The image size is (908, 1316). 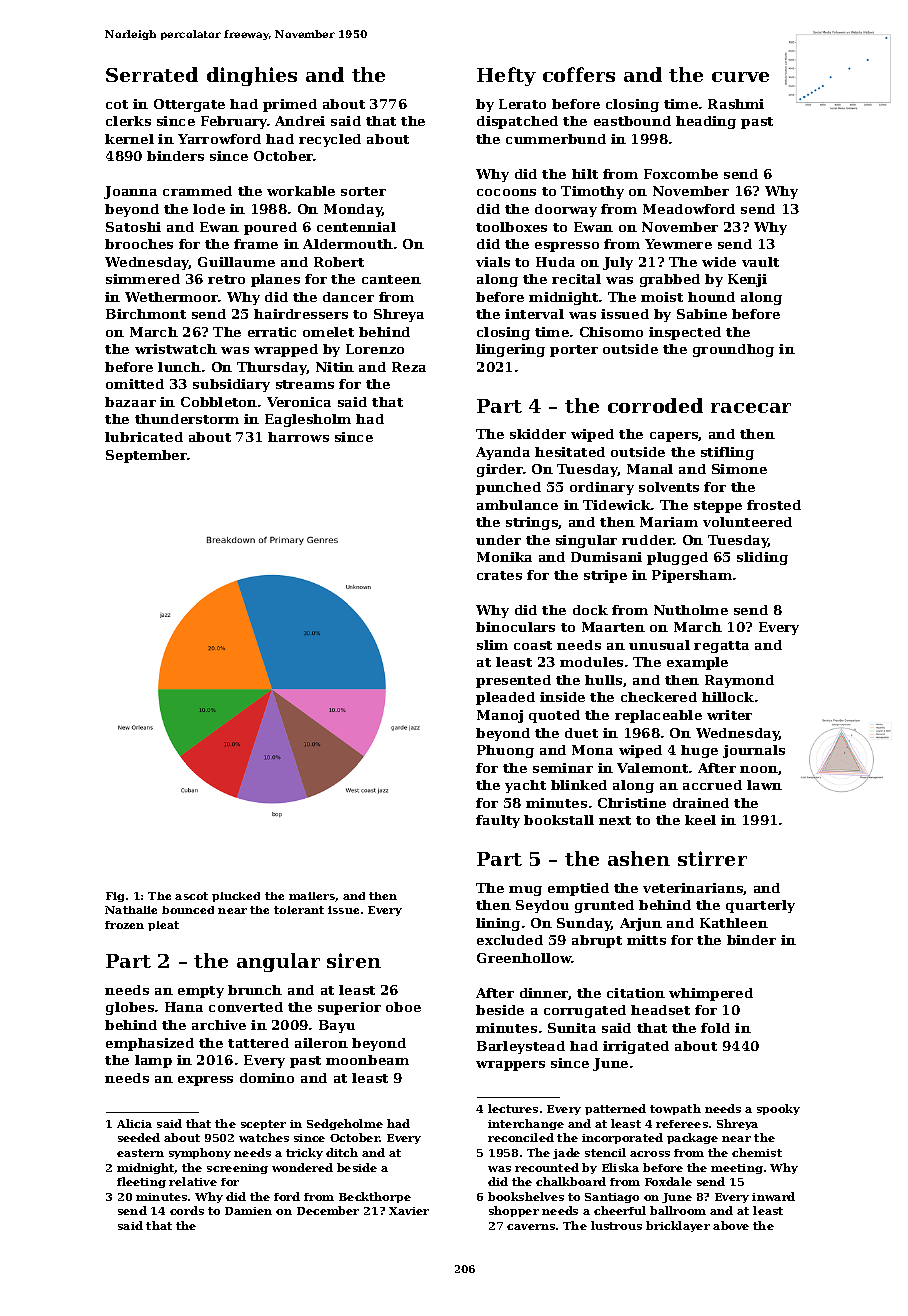 I want to click on wide, so click(x=719, y=262).
